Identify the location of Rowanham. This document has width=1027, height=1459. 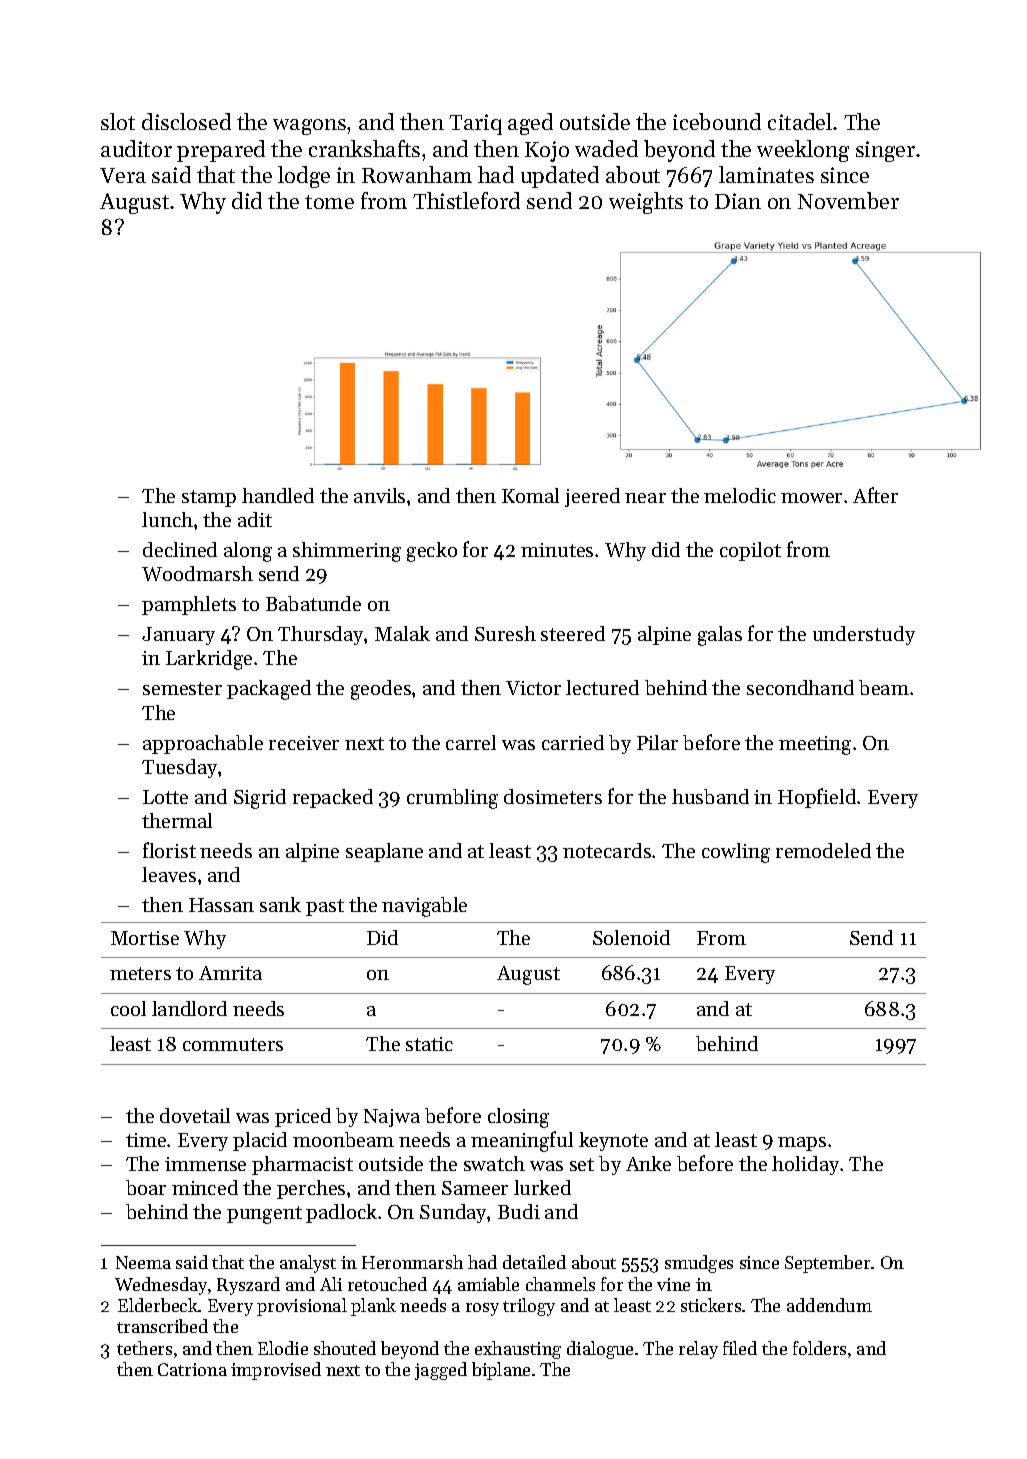
(417, 174).
